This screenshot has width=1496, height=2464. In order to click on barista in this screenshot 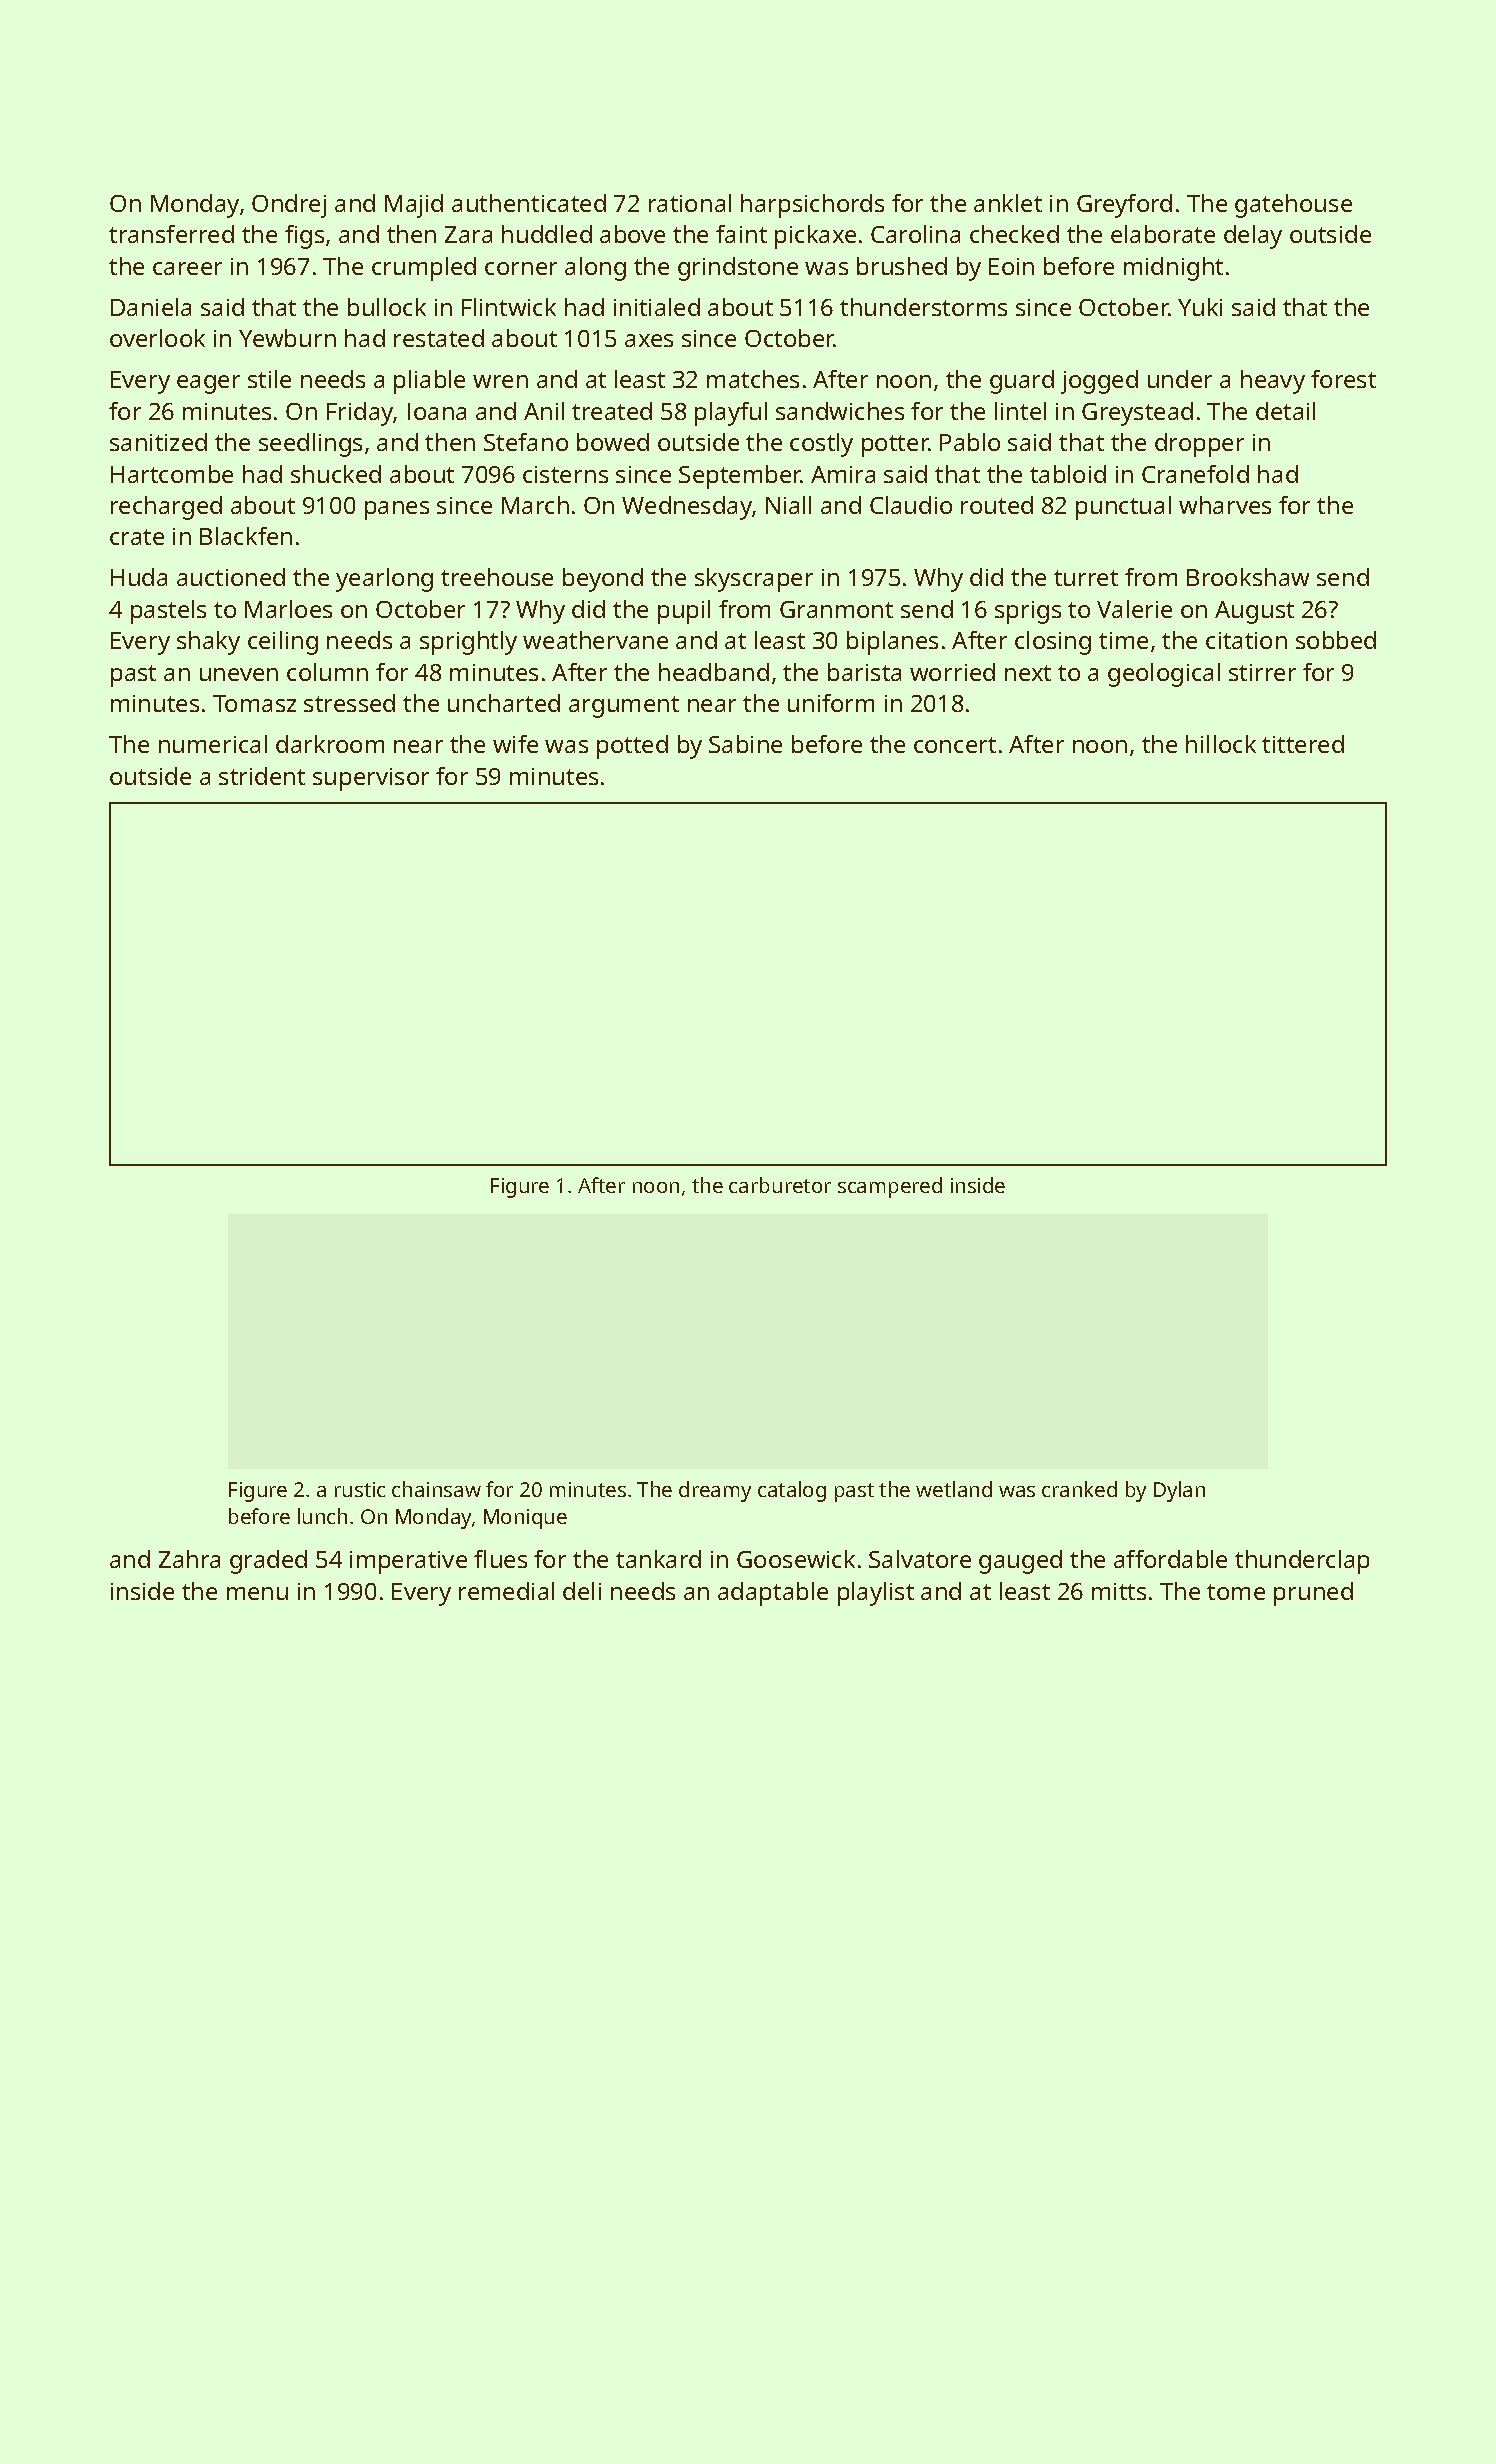, I will do `click(864, 672)`.
